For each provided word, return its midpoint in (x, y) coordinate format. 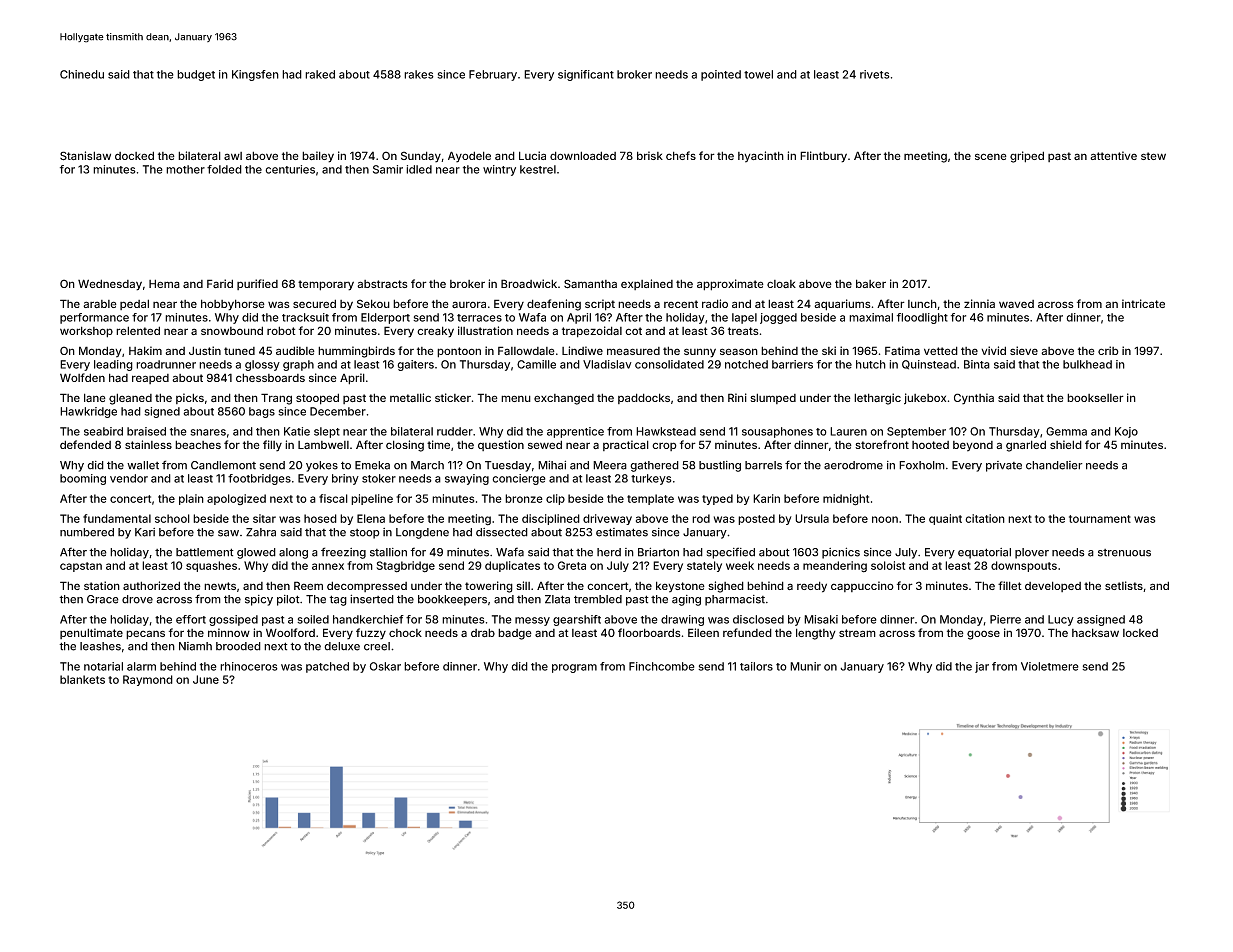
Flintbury (823, 157)
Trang (276, 399)
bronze (524, 498)
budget (196, 75)
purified (257, 284)
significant (586, 75)
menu (516, 398)
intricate (1143, 303)
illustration (485, 330)
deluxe (342, 646)
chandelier (1054, 465)
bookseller (1095, 397)
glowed (256, 553)
